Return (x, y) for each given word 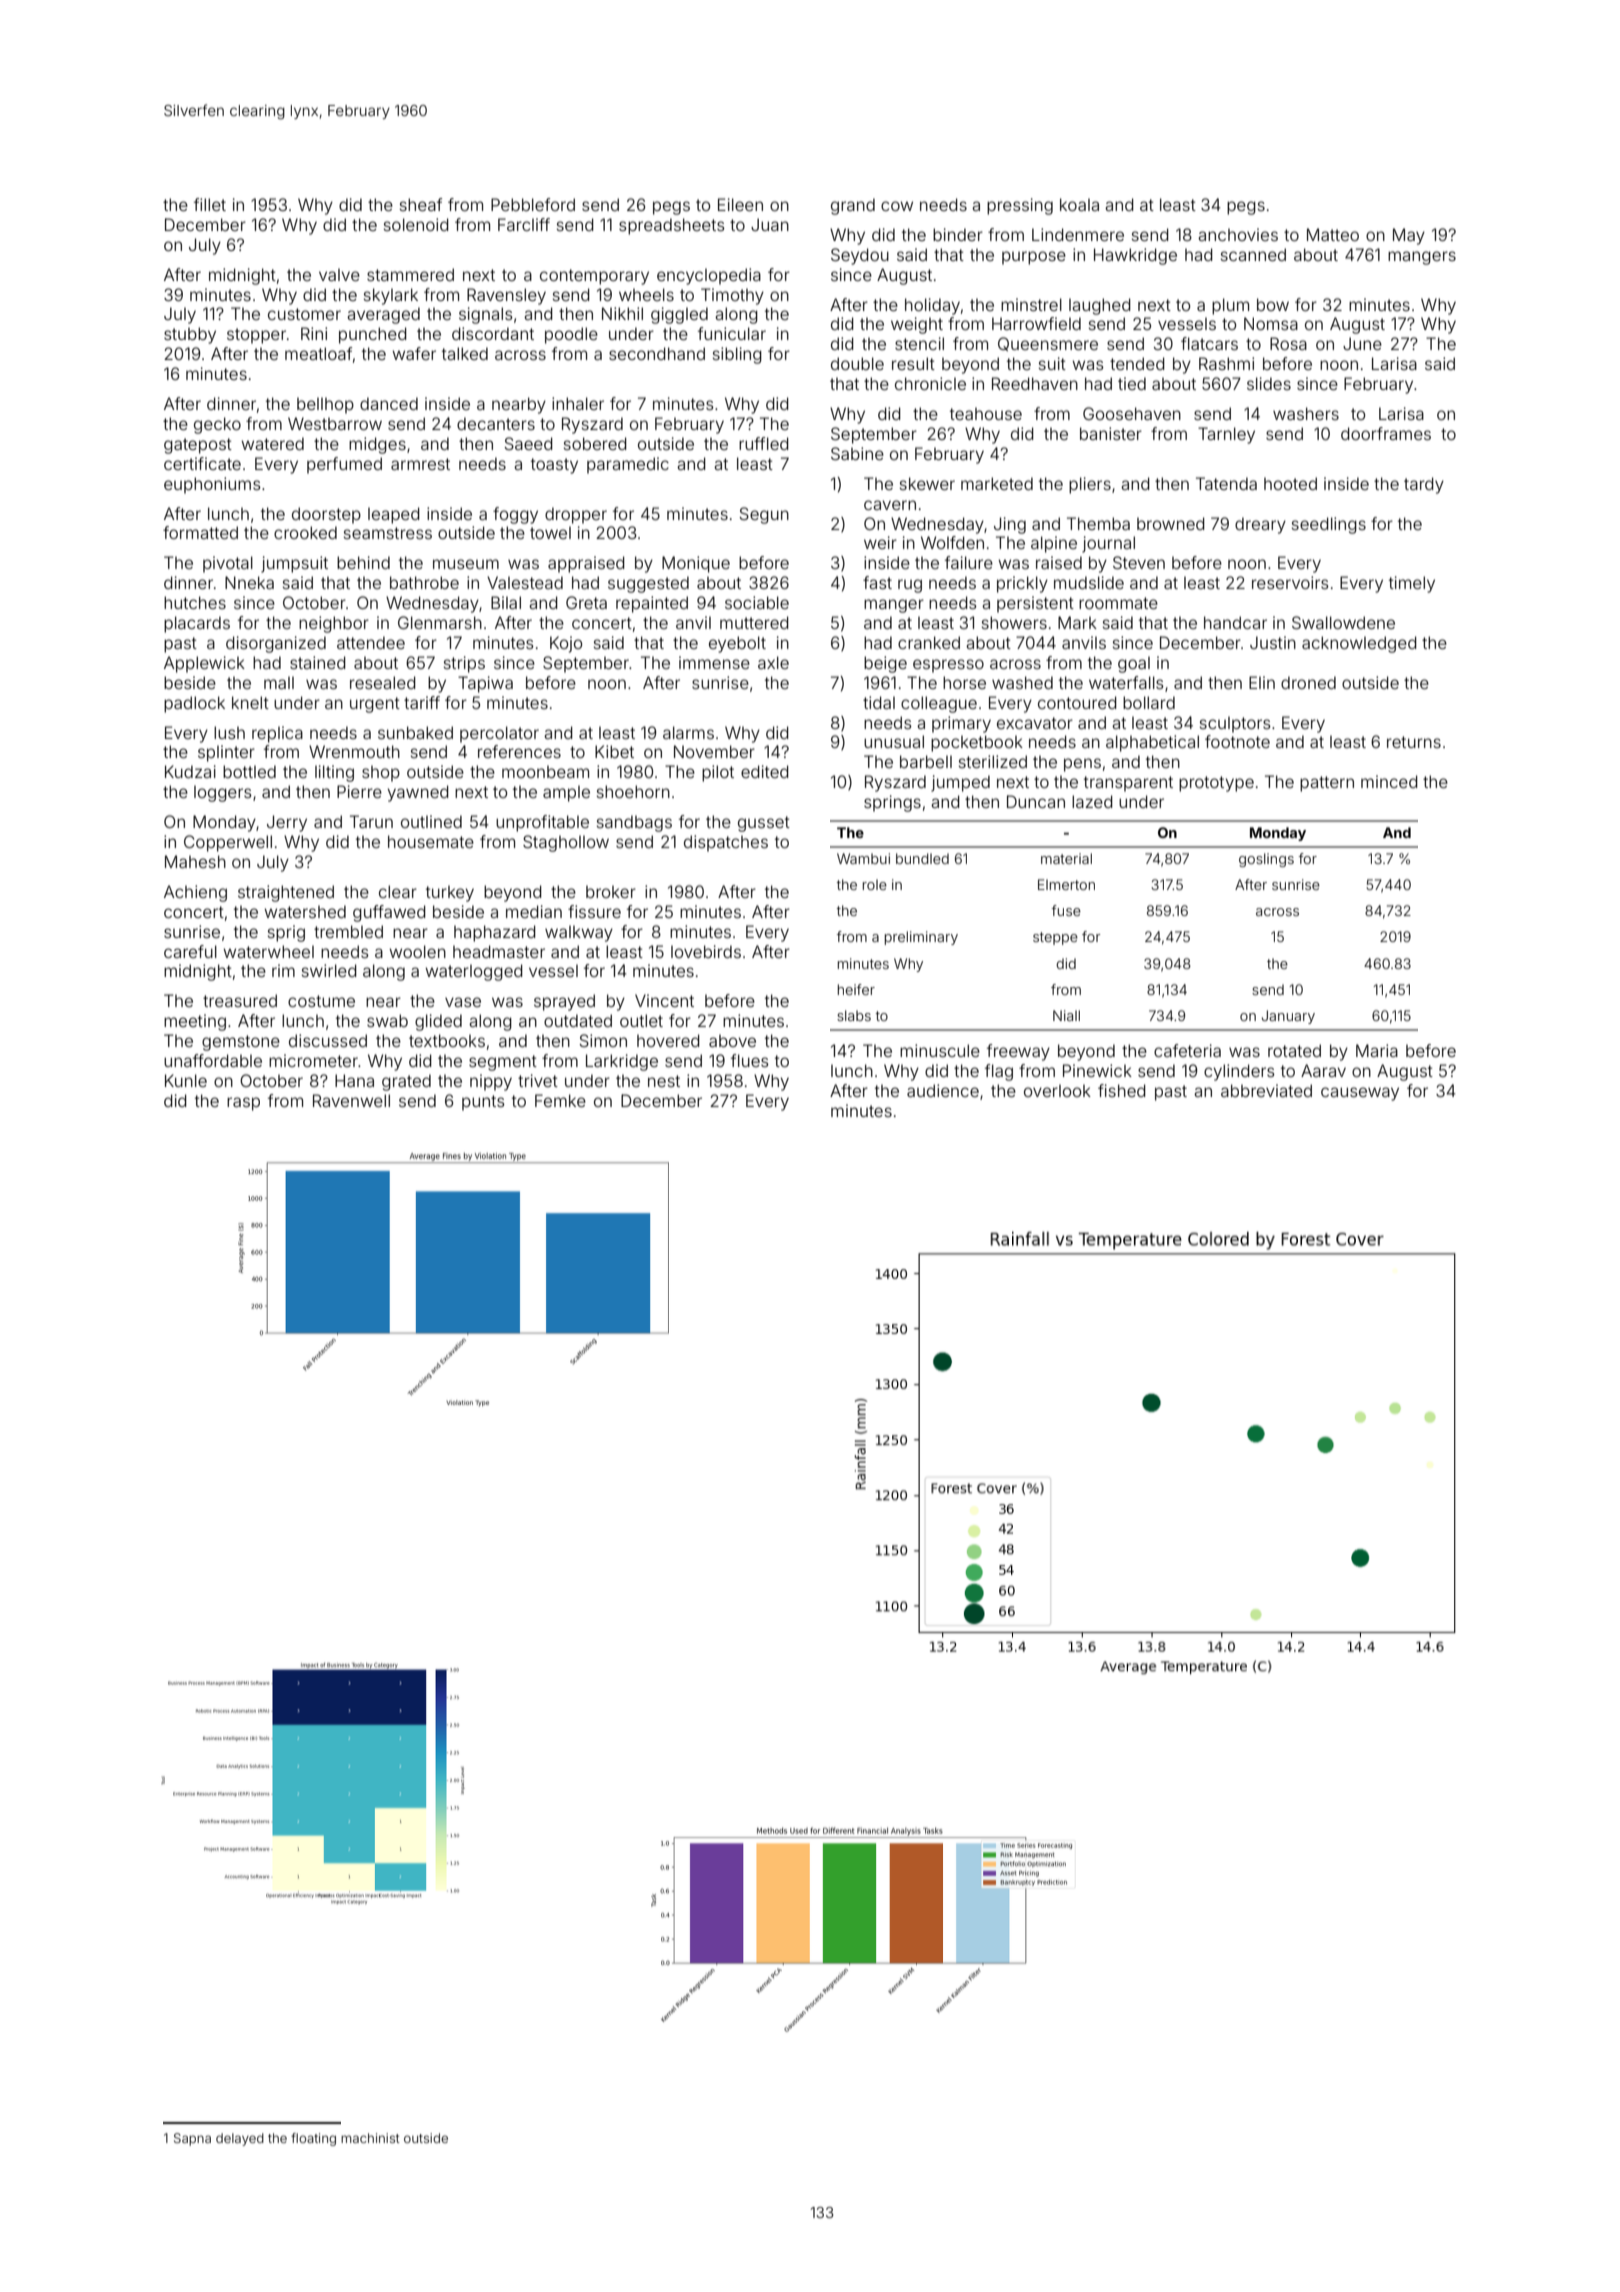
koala (1079, 204)
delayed (240, 2139)
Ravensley (506, 296)
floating (313, 2139)
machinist (370, 2138)
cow (897, 206)
